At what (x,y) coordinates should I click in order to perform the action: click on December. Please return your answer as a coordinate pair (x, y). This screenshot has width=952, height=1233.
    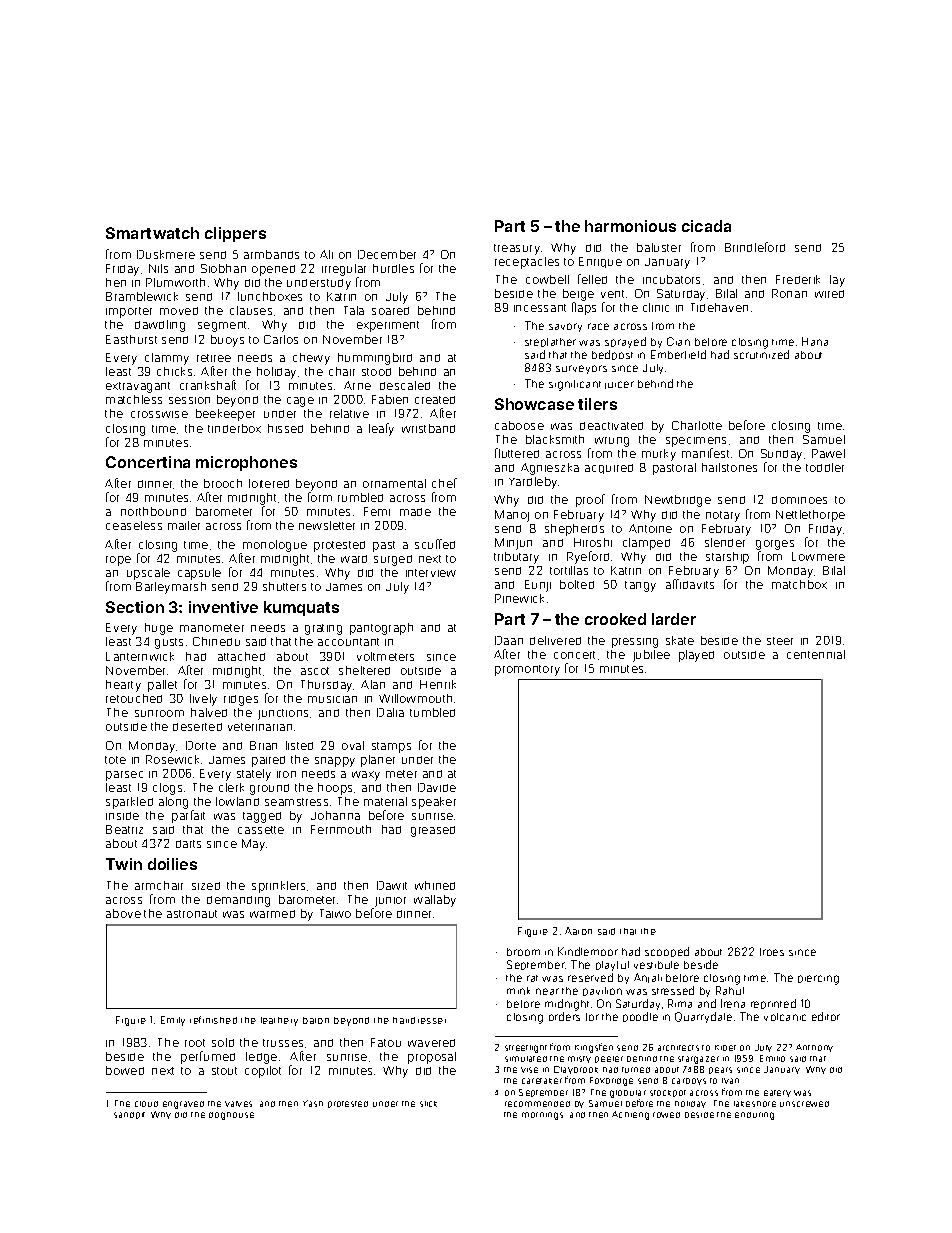
    Looking at the image, I should click on (387, 254).
